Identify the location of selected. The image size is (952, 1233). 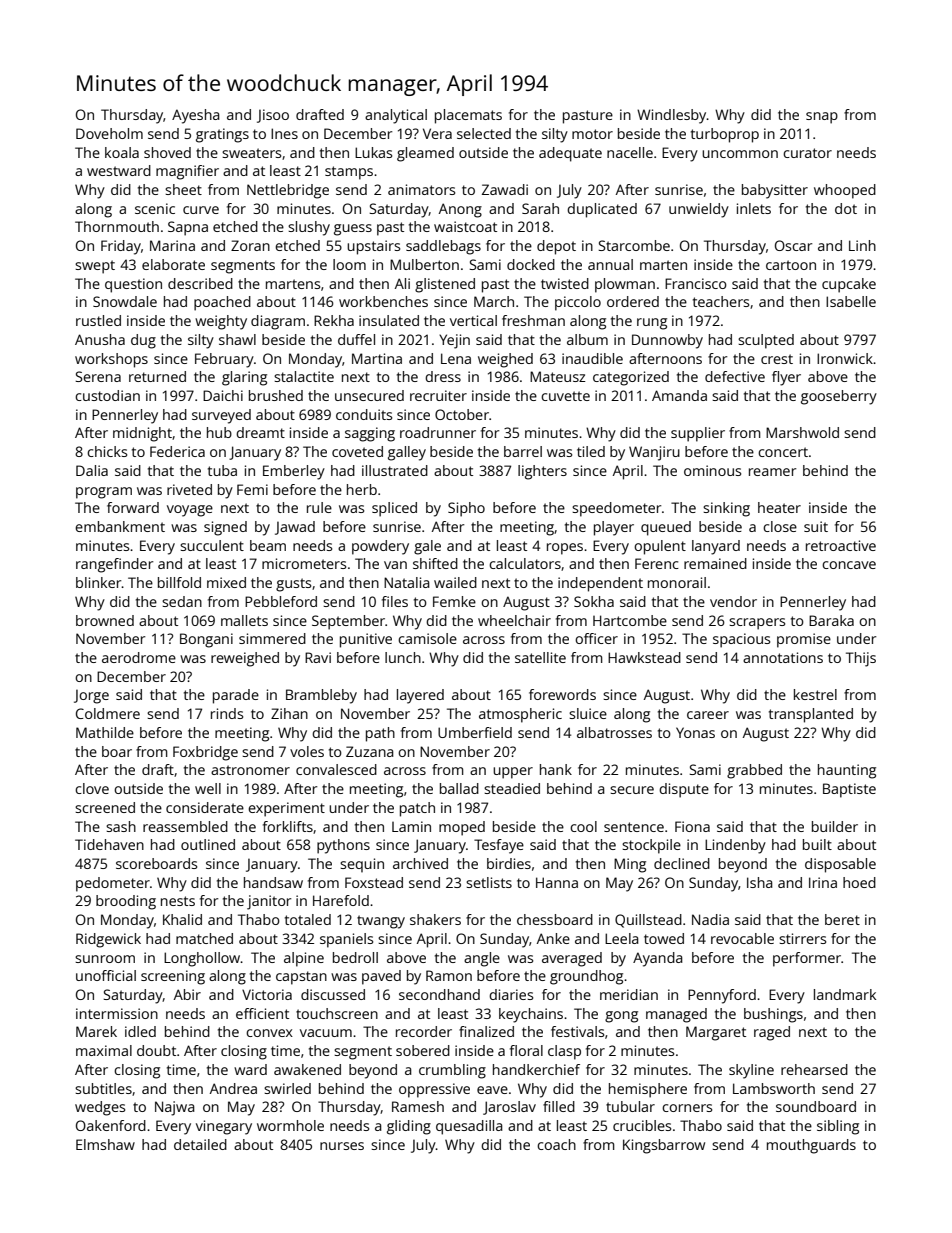
(484, 133).
